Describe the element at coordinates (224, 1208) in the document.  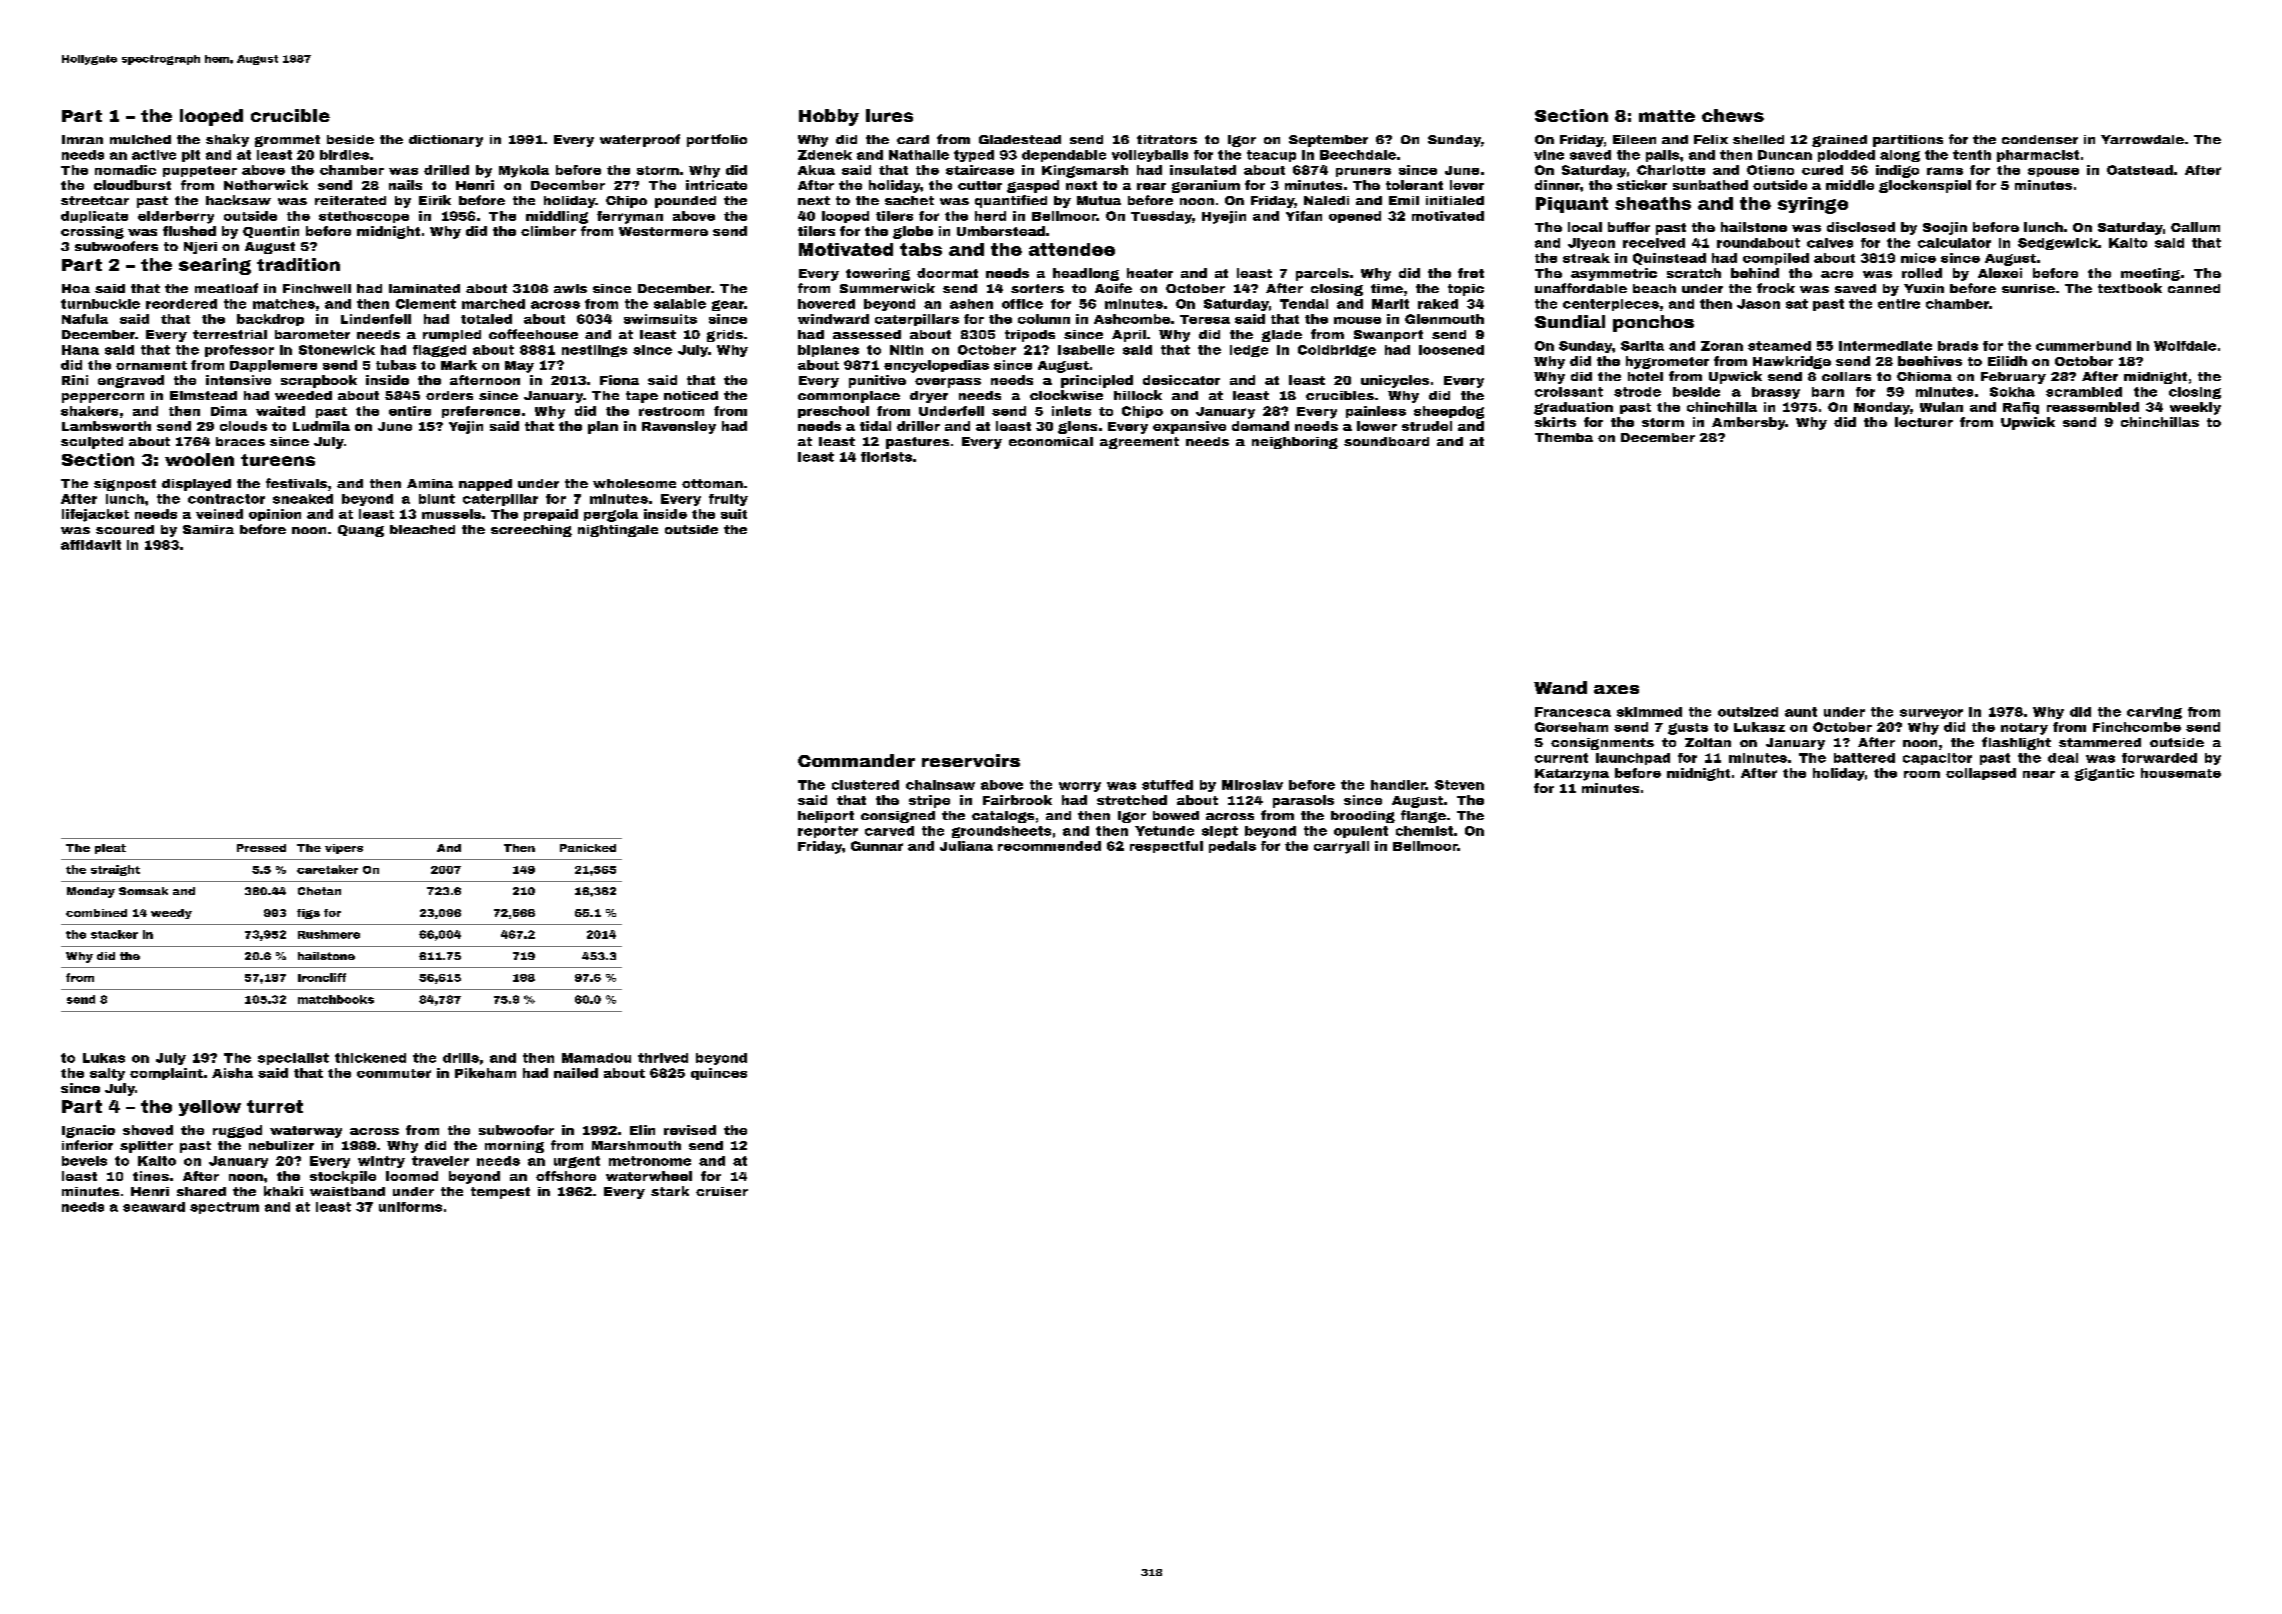
I see `spectrum` at that location.
